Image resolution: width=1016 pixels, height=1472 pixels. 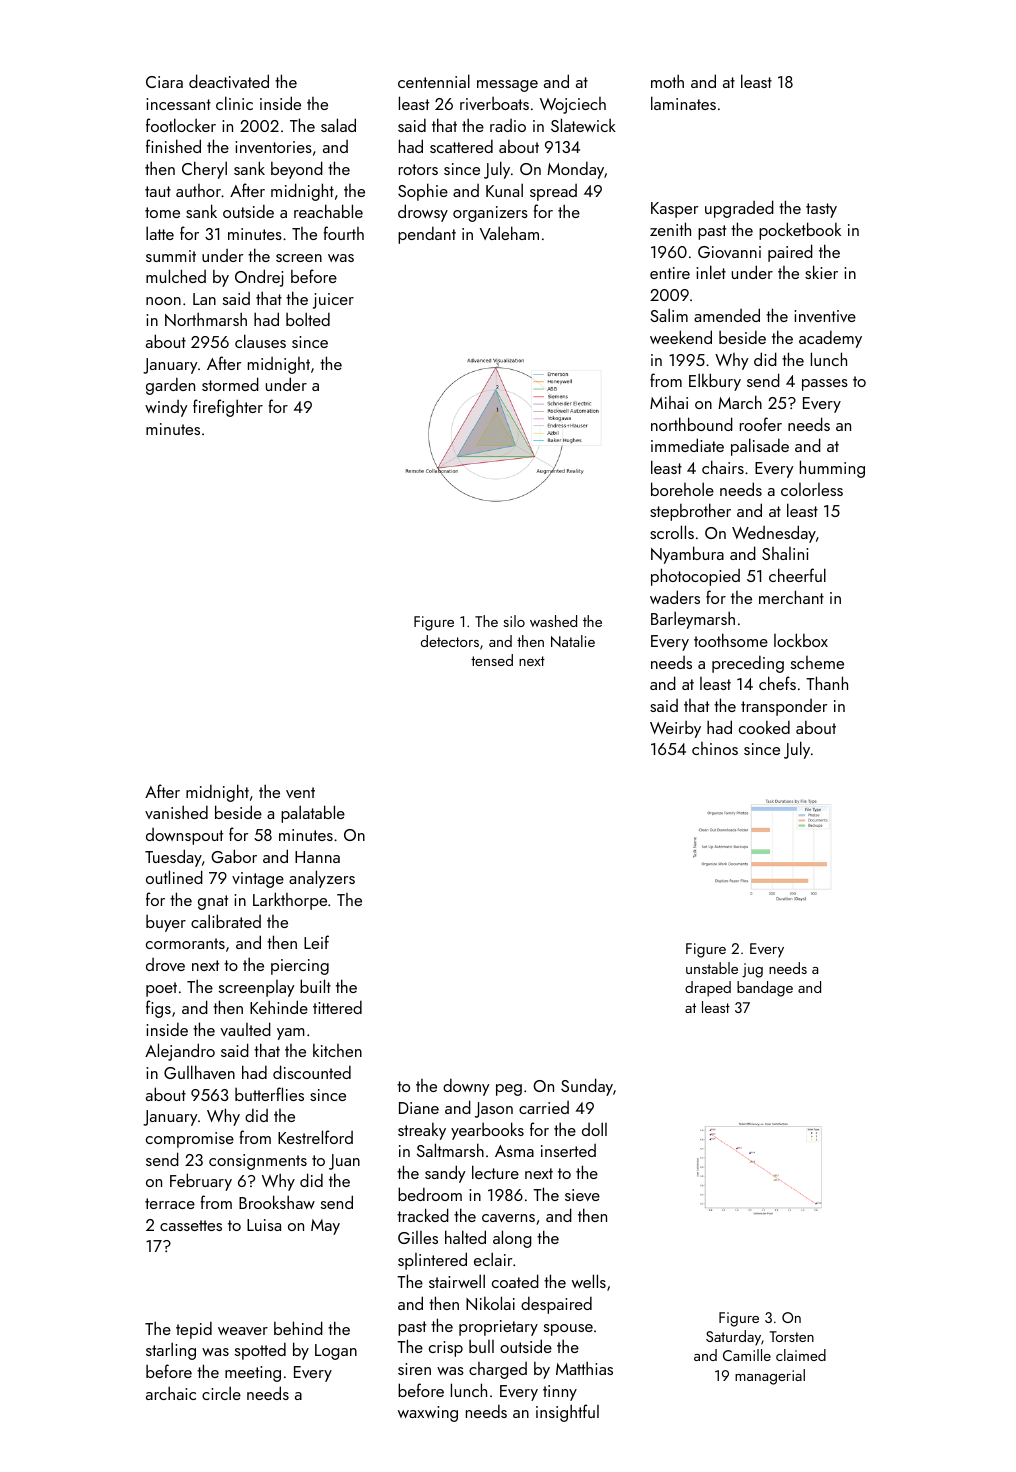 I want to click on archaic, so click(x=171, y=1393).
